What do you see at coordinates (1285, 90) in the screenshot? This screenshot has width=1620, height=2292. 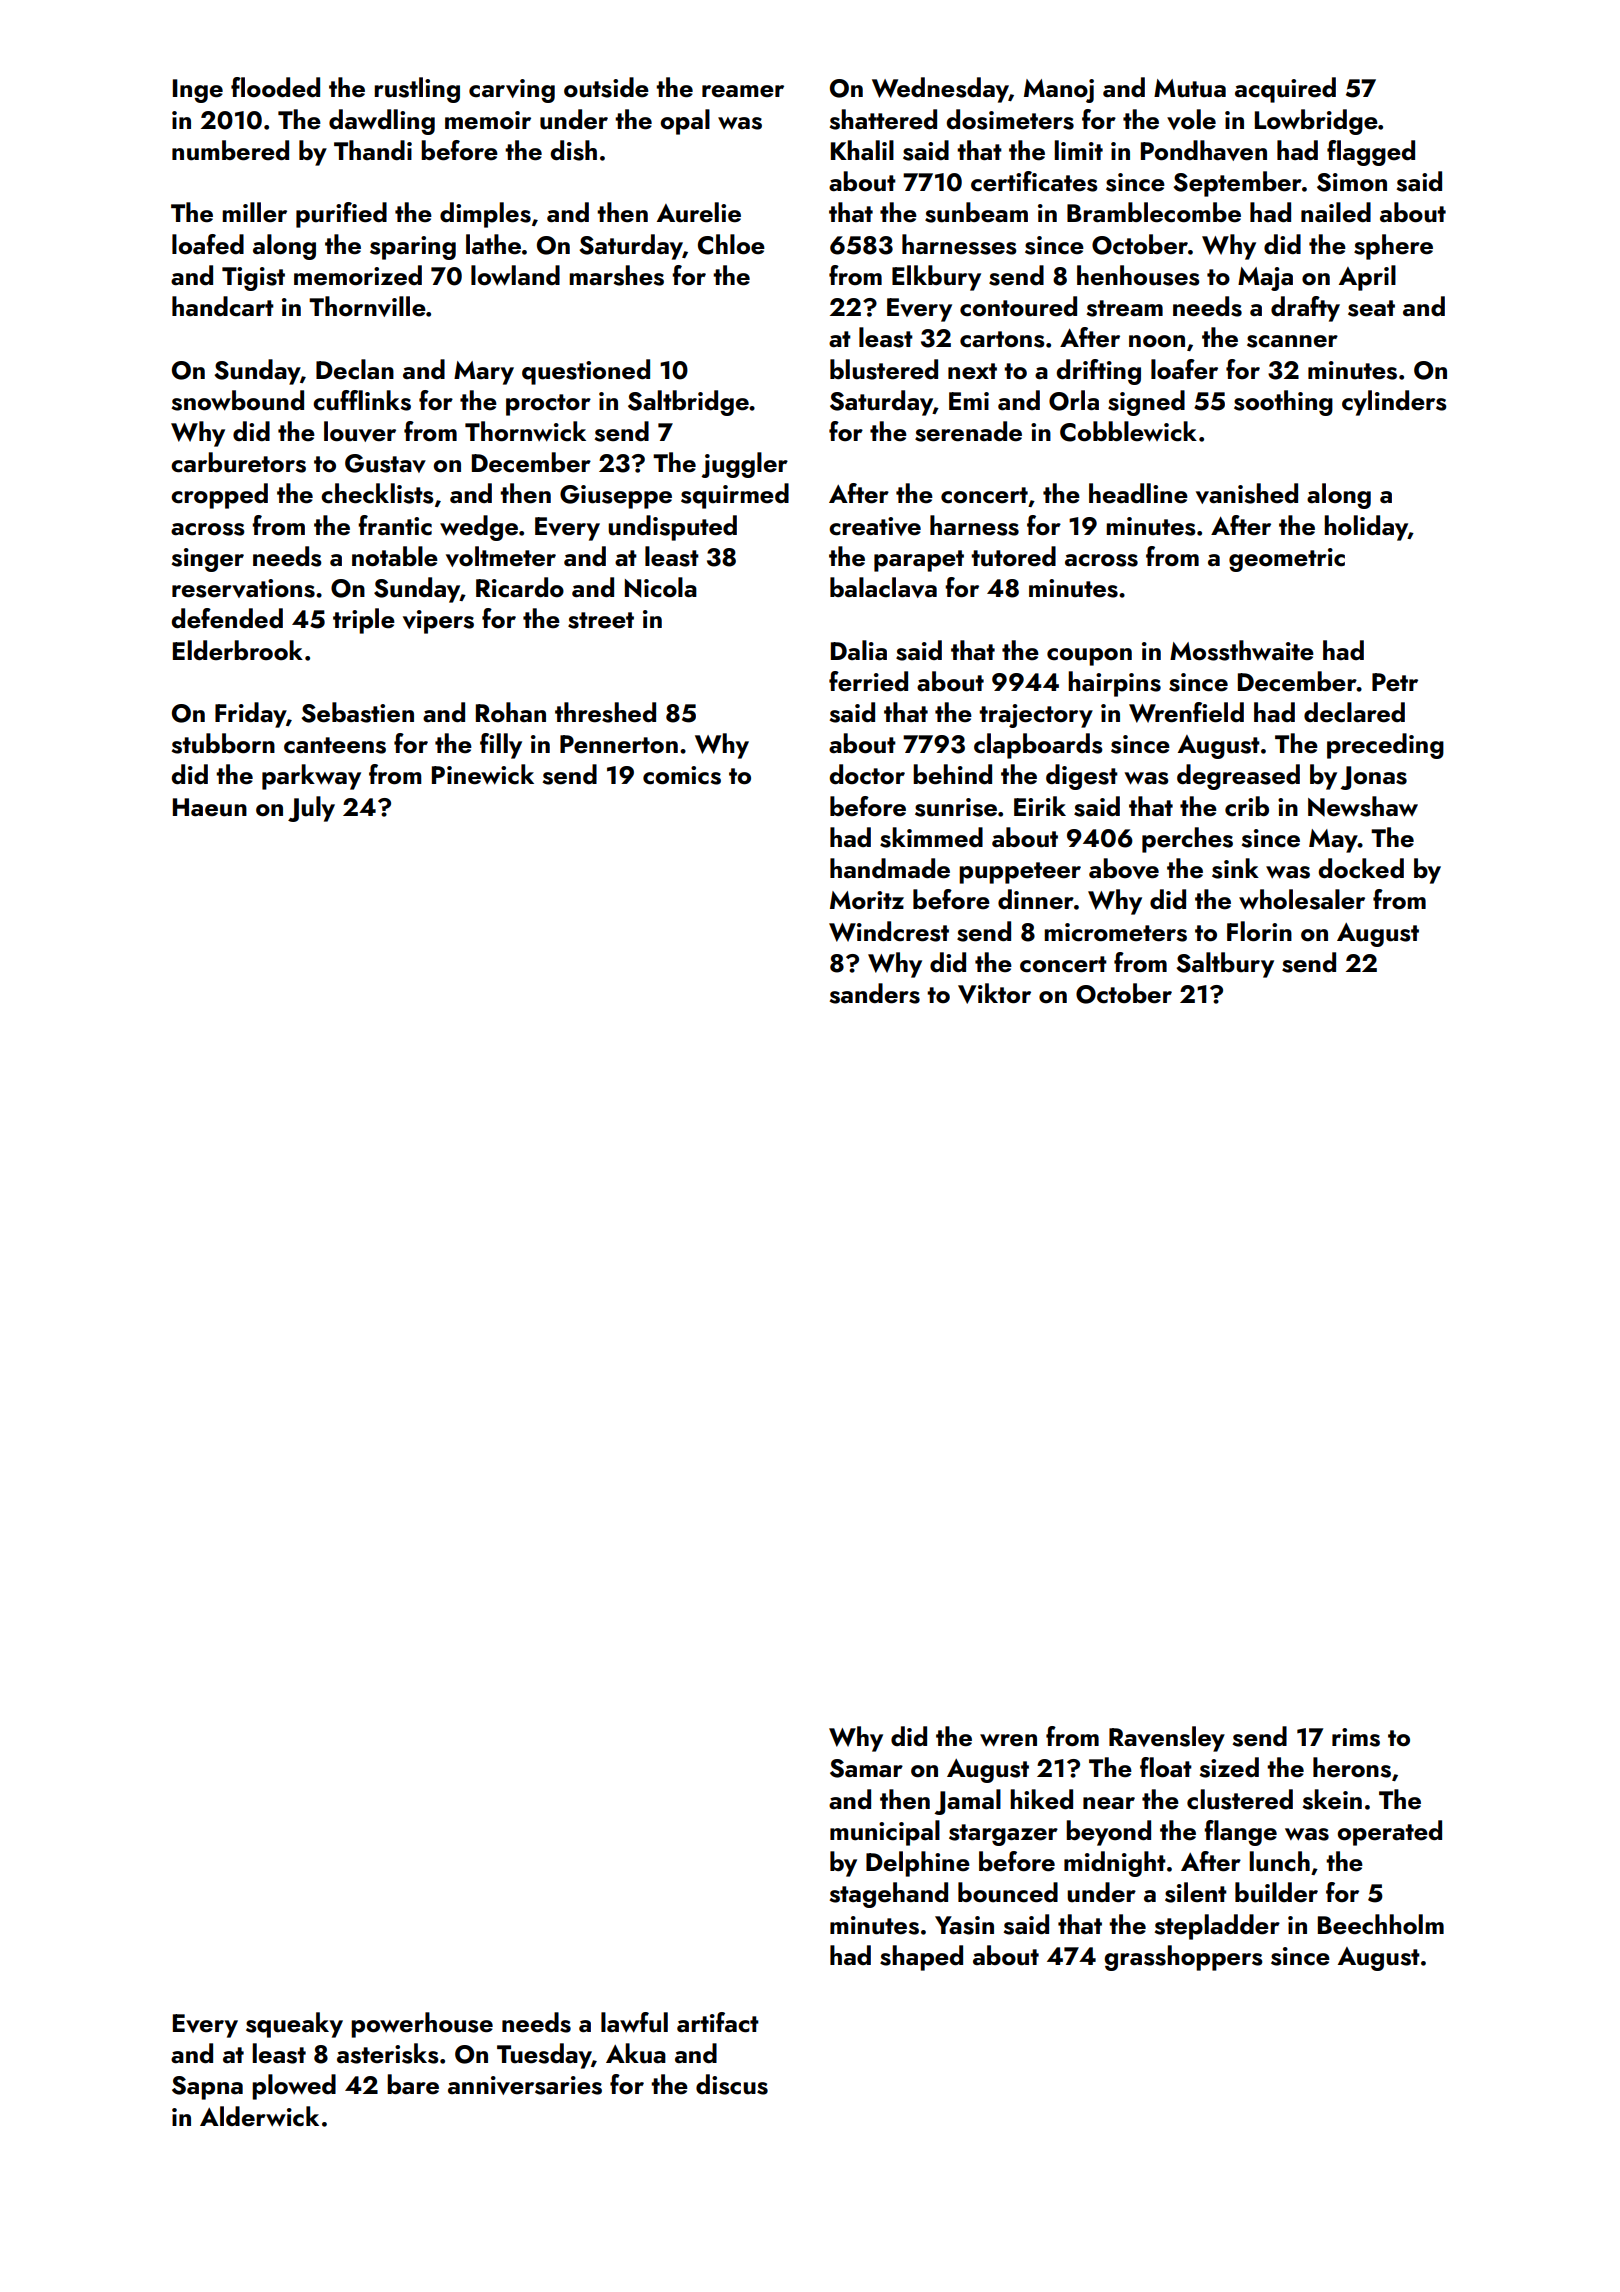 I see `acquired` at bounding box center [1285, 90].
